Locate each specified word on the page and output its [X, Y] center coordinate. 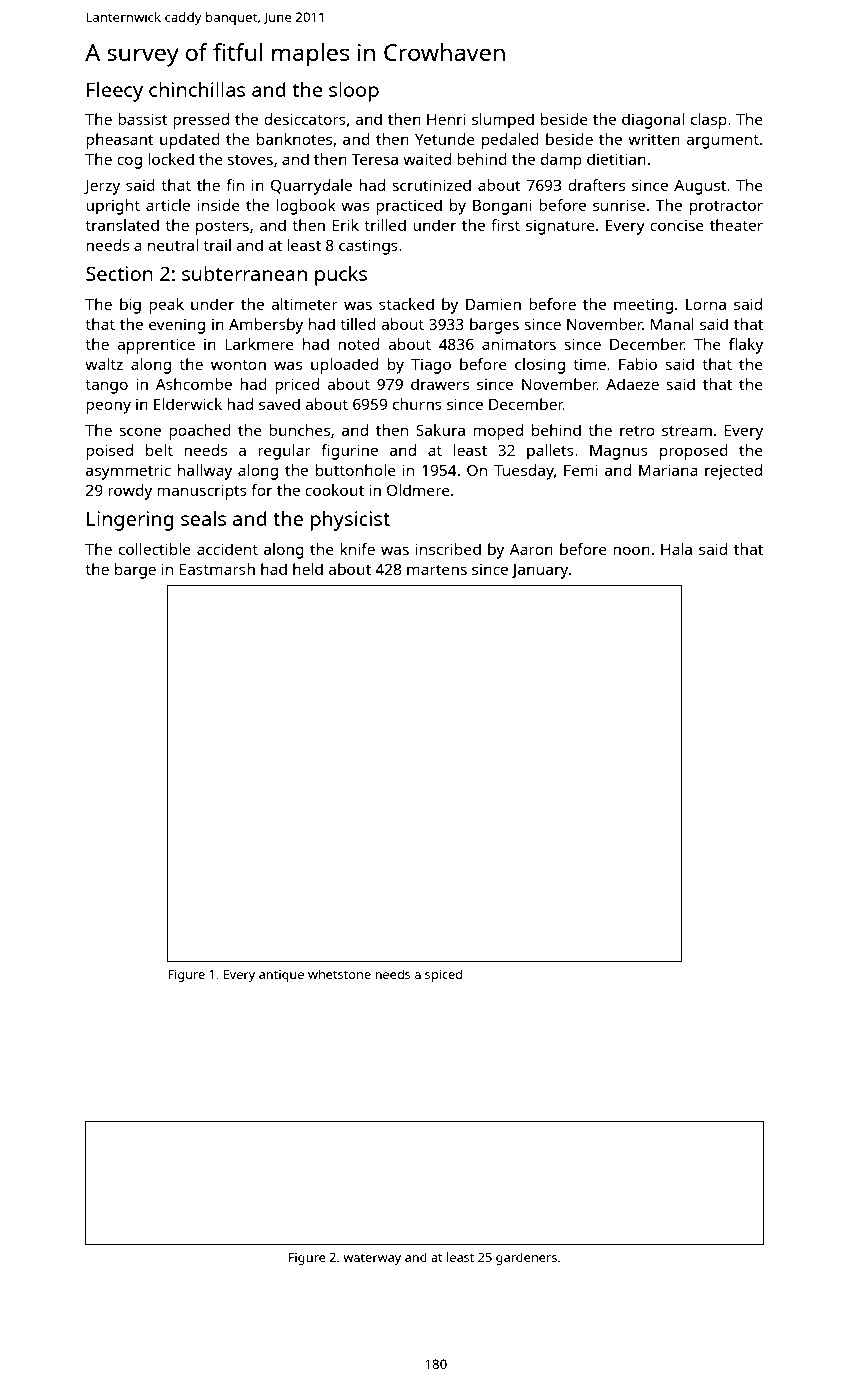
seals [203, 518]
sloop [354, 92]
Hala [676, 549]
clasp [709, 121]
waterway [372, 1259]
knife [357, 549]
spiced [443, 975]
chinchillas [197, 89]
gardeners [526, 1258]
